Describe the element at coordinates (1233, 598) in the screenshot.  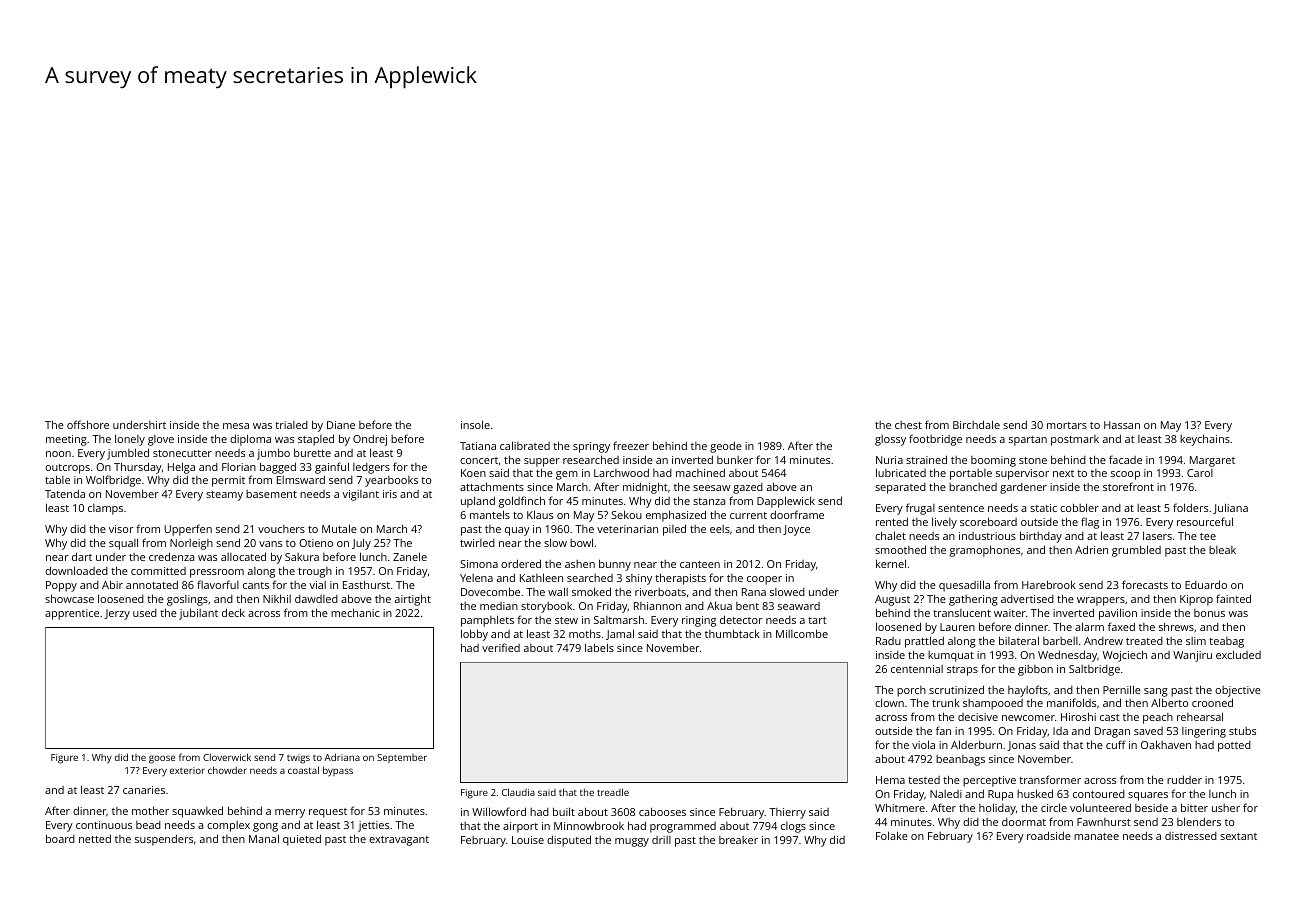
I see `fainted` at that location.
